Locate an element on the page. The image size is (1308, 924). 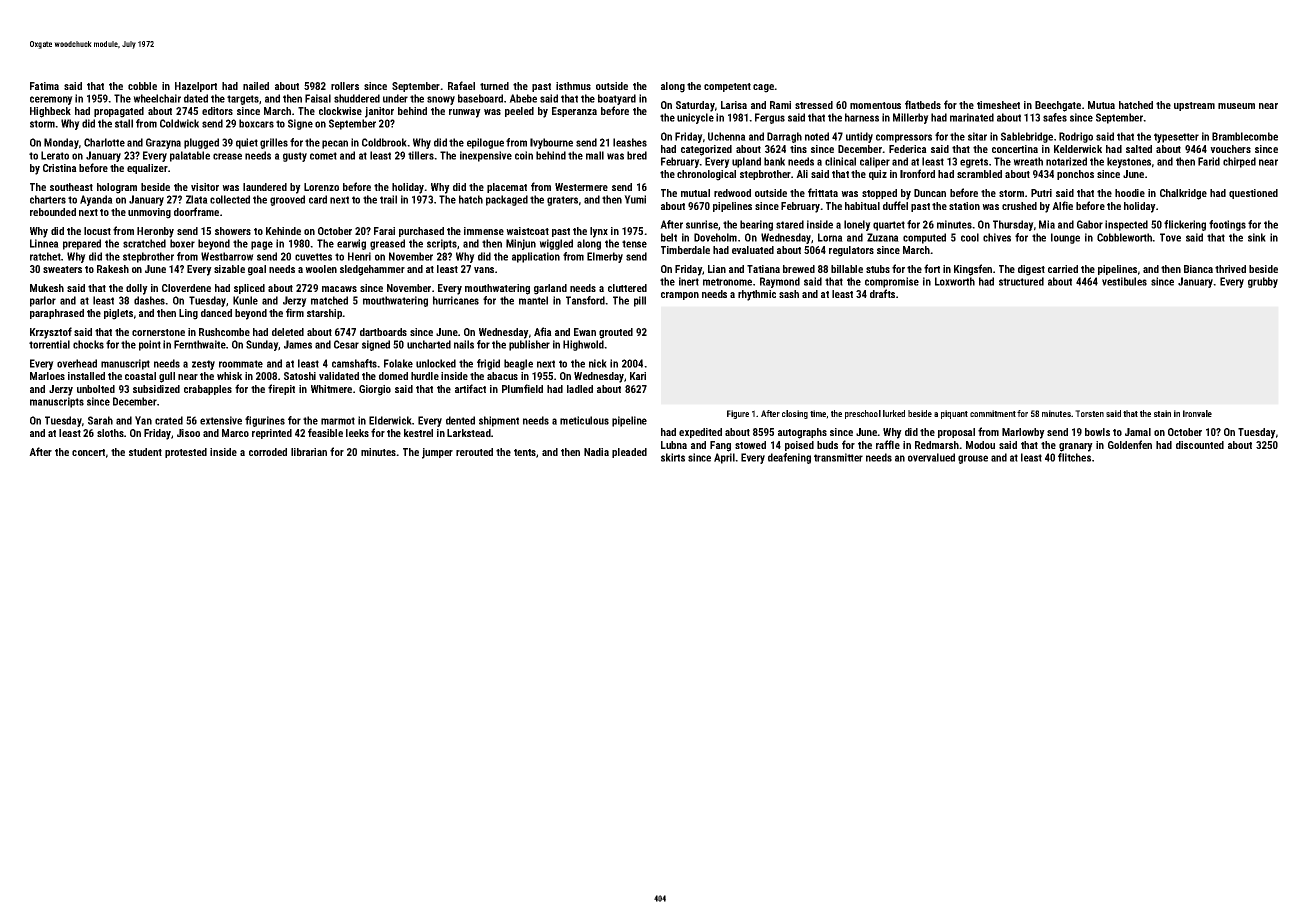
sweaters is located at coordinates (62, 269).
